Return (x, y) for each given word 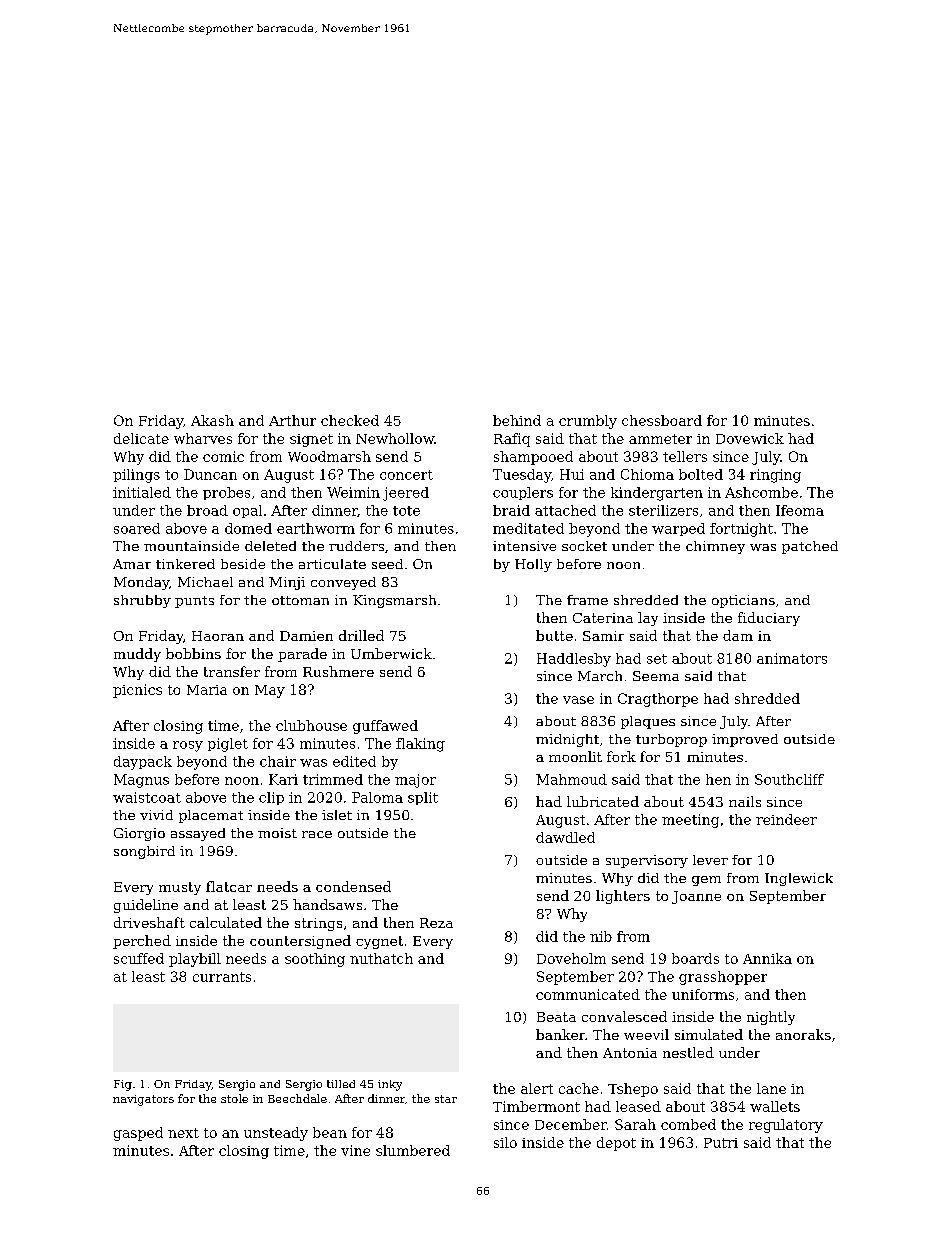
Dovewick (750, 438)
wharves (203, 438)
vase (578, 700)
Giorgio (139, 834)
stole (234, 1098)
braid (511, 510)
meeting (690, 821)
